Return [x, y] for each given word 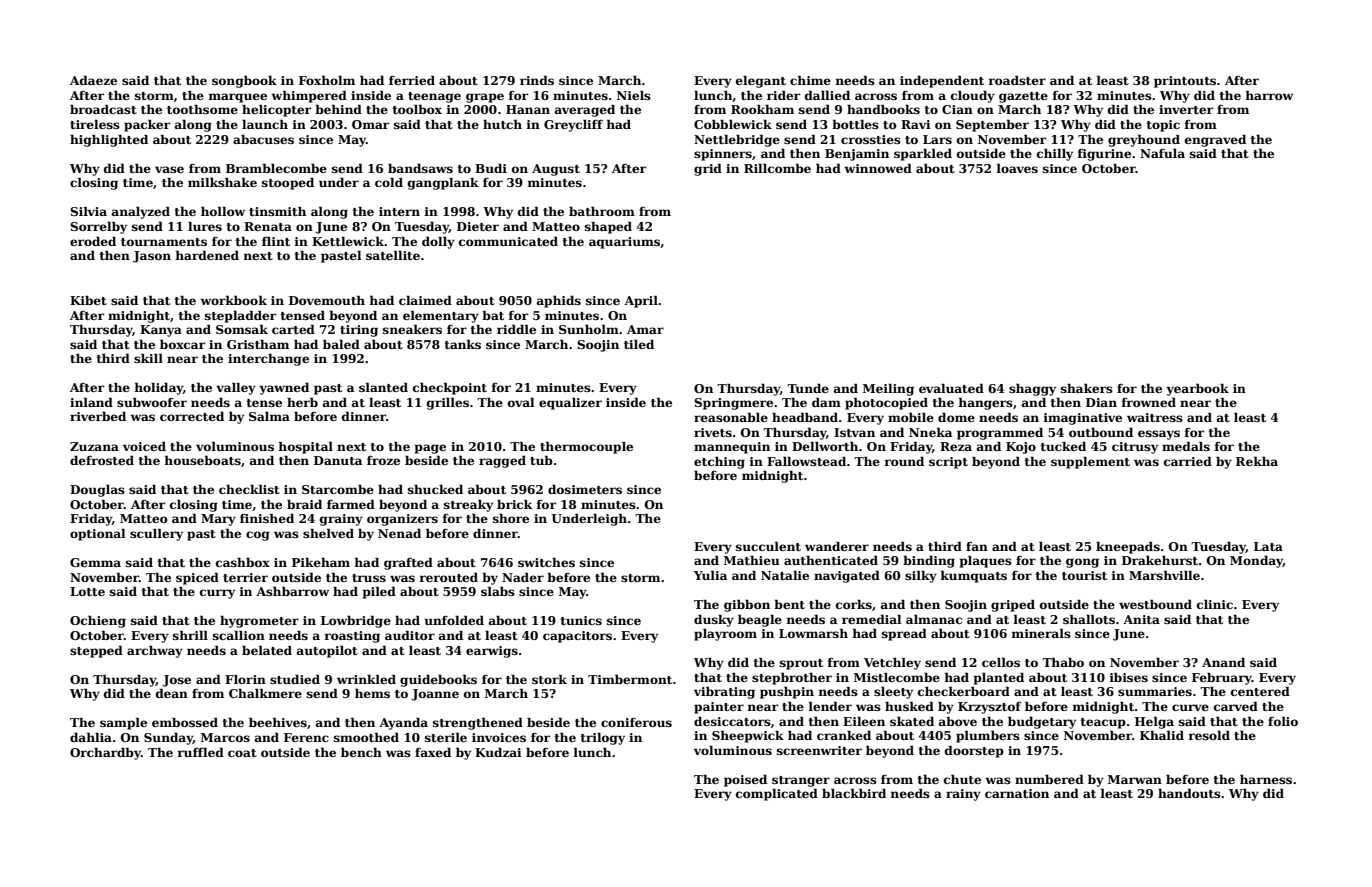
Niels [634, 95]
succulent [768, 546]
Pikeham [321, 562]
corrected [192, 416]
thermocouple [586, 447]
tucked [1063, 446]
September [992, 126]
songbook [244, 81]
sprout [801, 664]
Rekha [1257, 461]
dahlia [91, 737]
